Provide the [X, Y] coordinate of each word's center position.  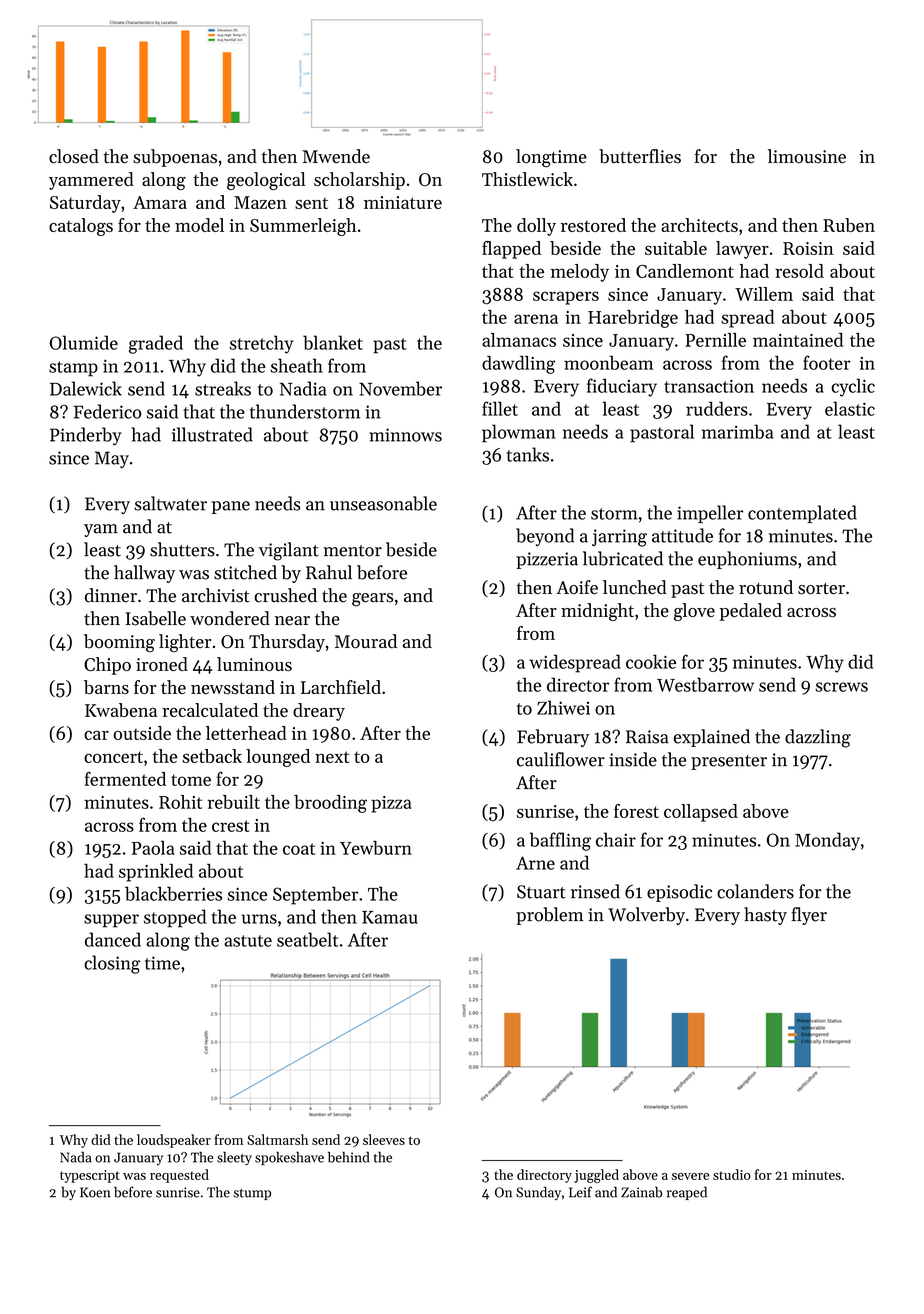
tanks [528, 454]
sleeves [384, 1139]
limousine [807, 156]
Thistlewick [527, 179]
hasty [765, 916]
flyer [809, 916]
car [96, 735]
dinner [111, 595]
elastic [850, 408]
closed [74, 156]
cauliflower [561, 759]
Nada [75, 1157]
